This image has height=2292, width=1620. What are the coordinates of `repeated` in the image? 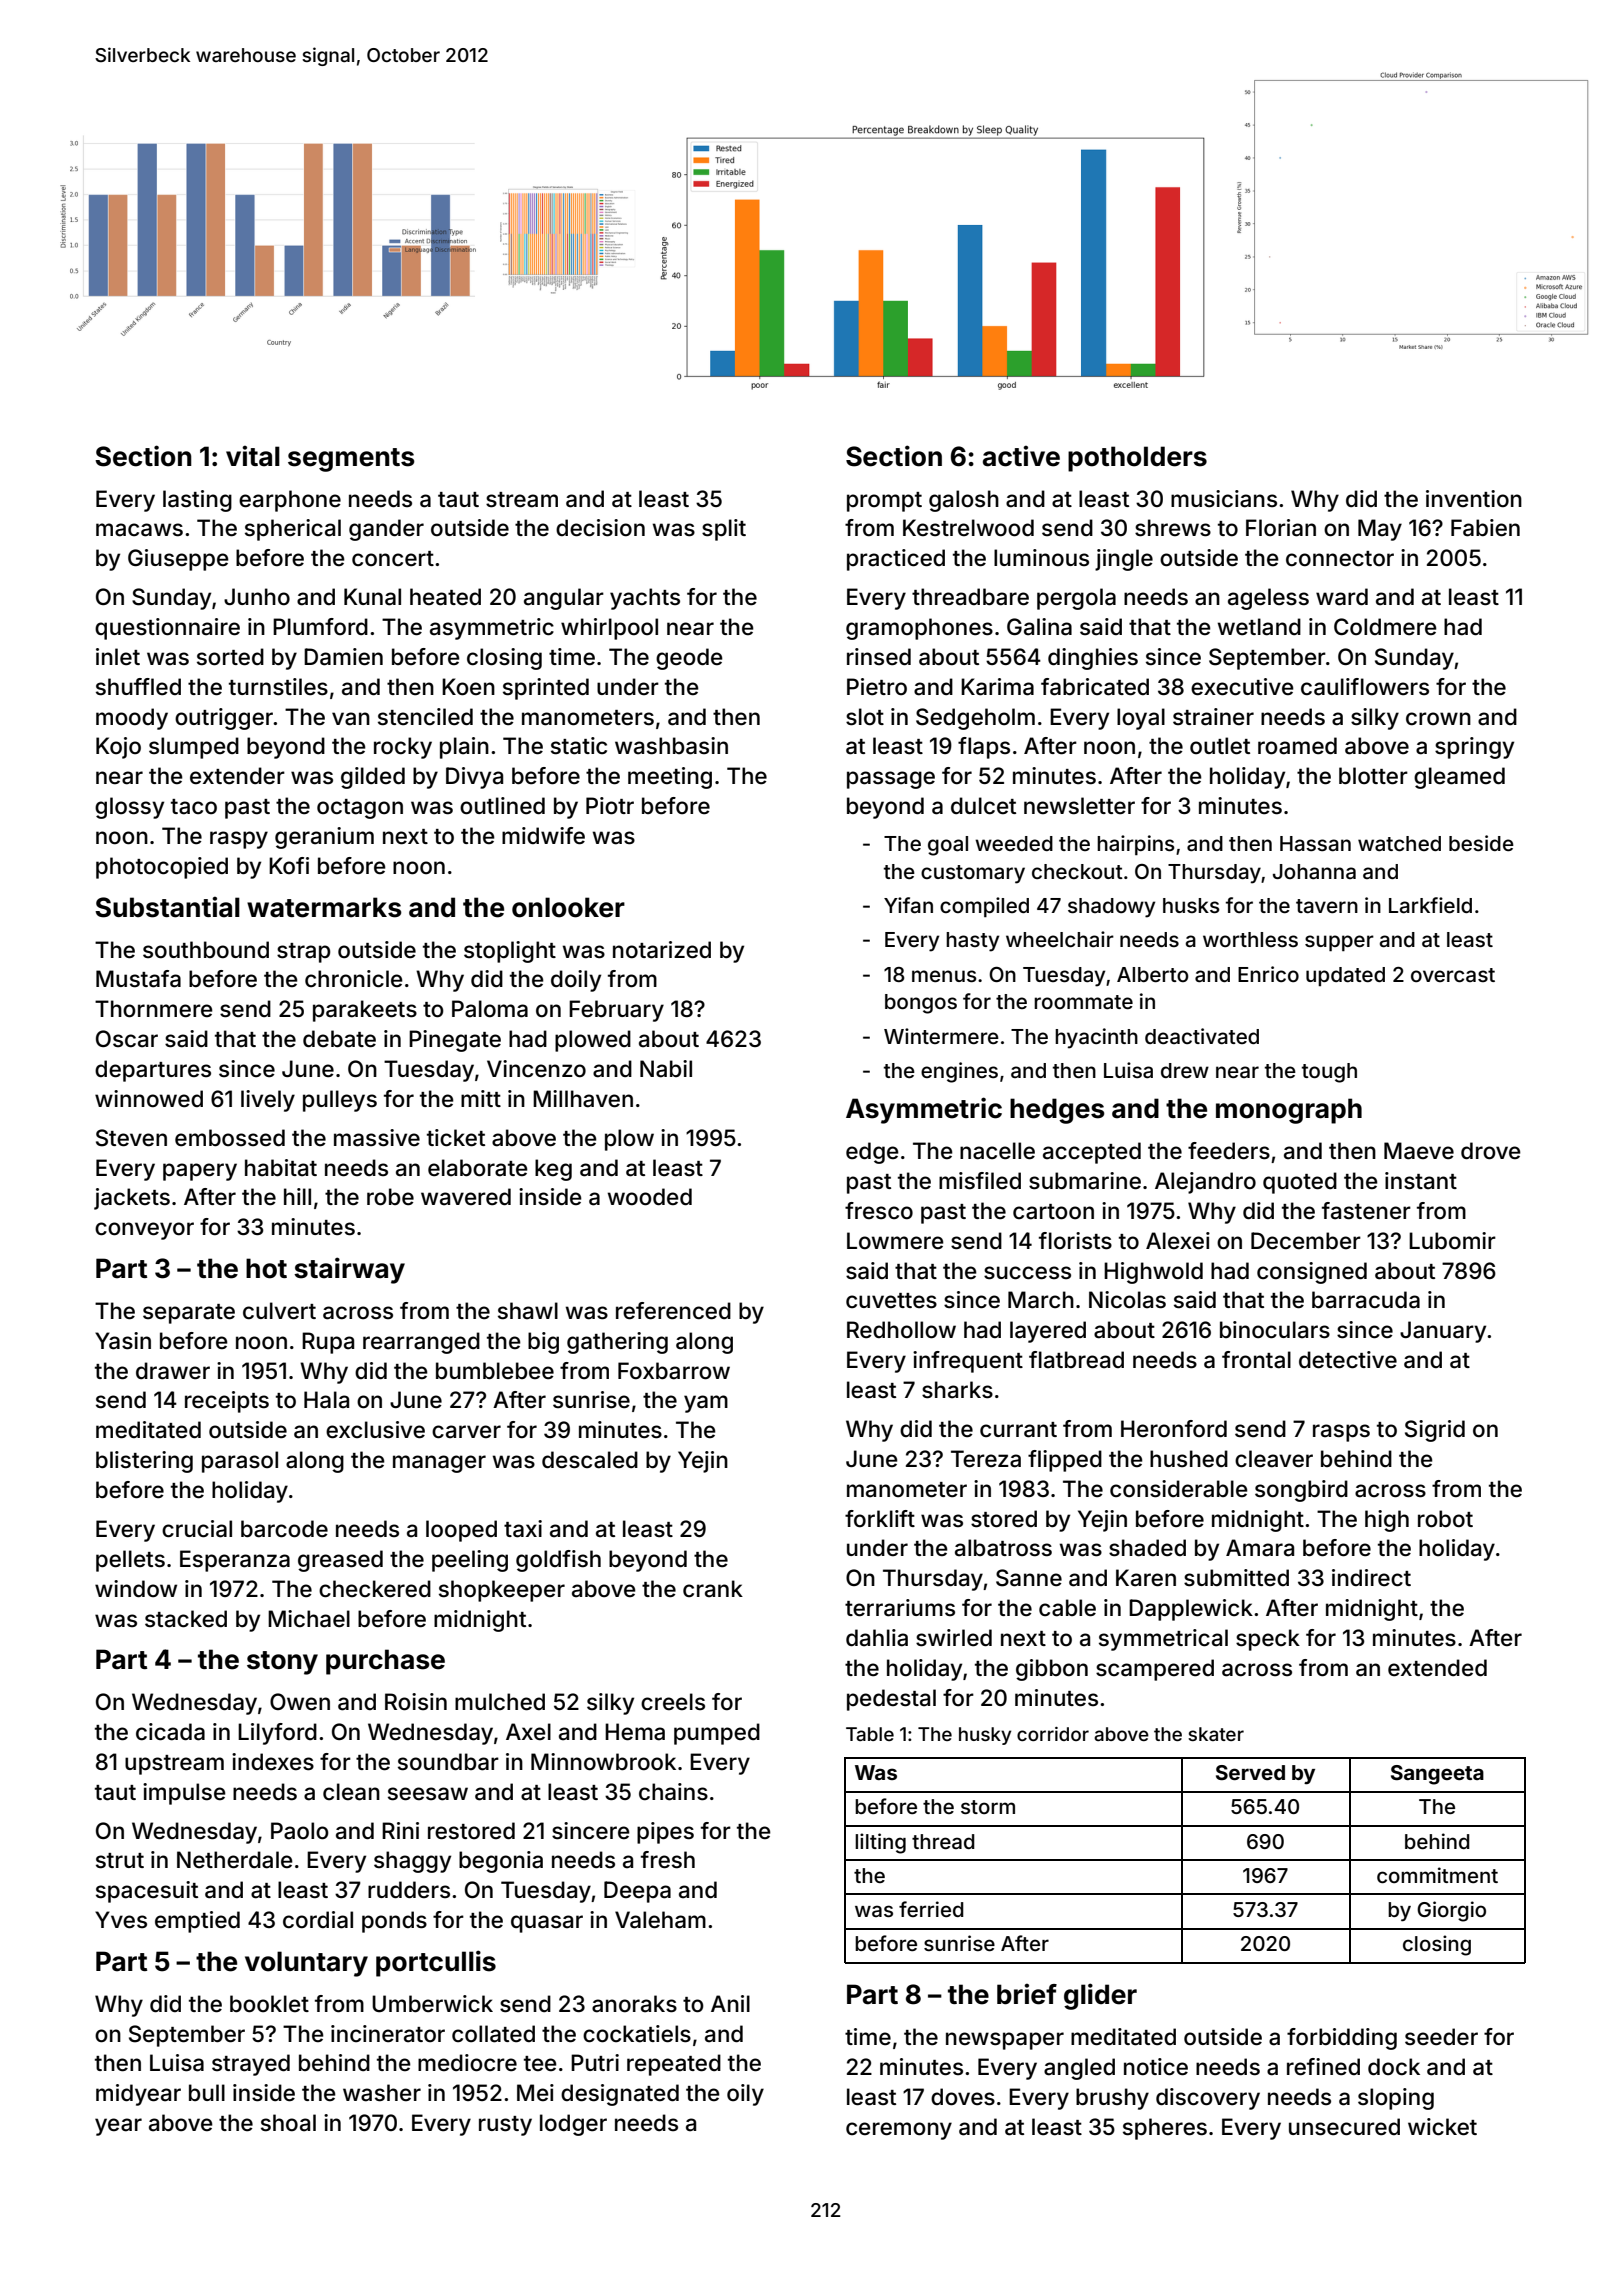 It's located at (674, 2065).
